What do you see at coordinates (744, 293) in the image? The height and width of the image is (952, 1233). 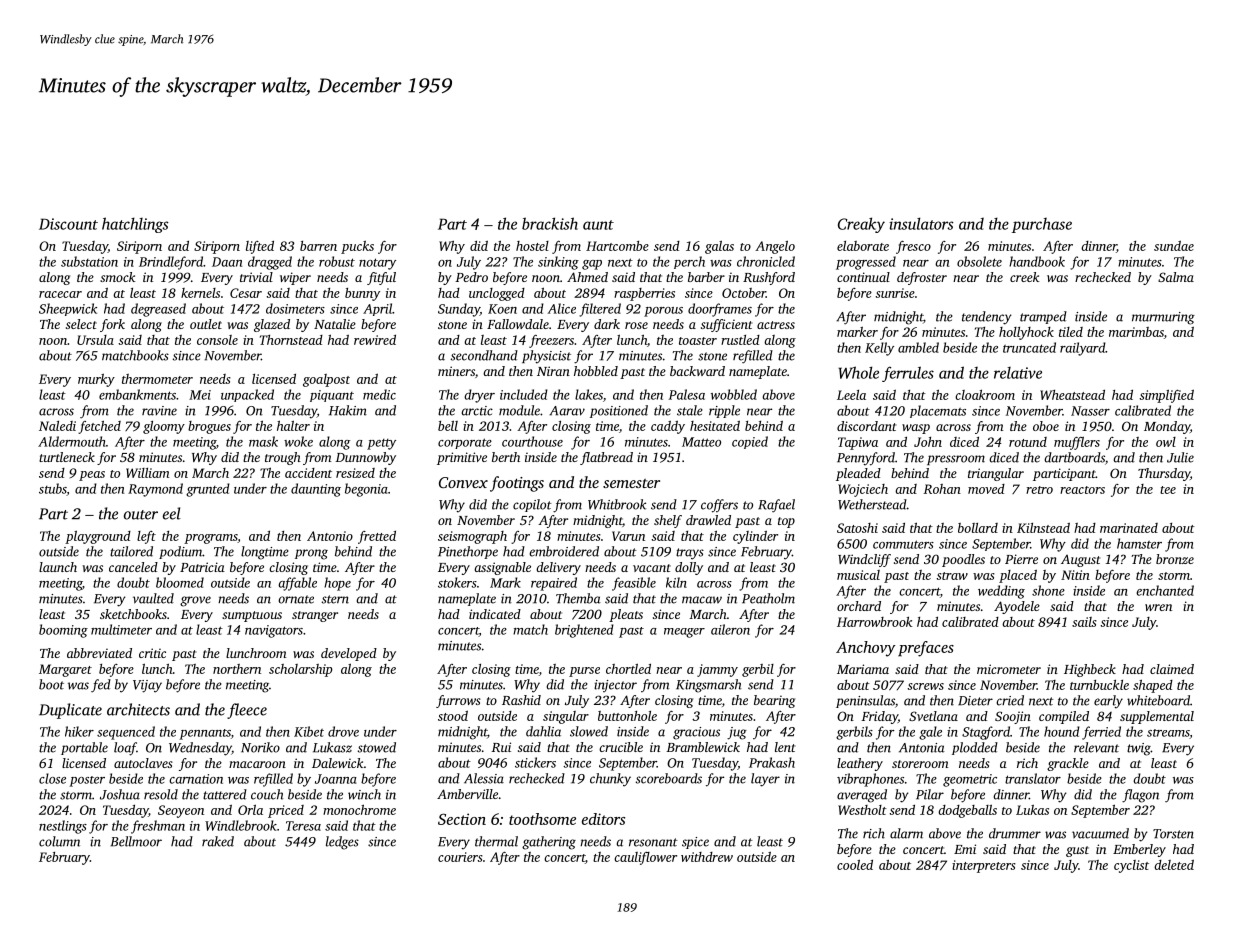 I see `October` at bounding box center [744, 293].
